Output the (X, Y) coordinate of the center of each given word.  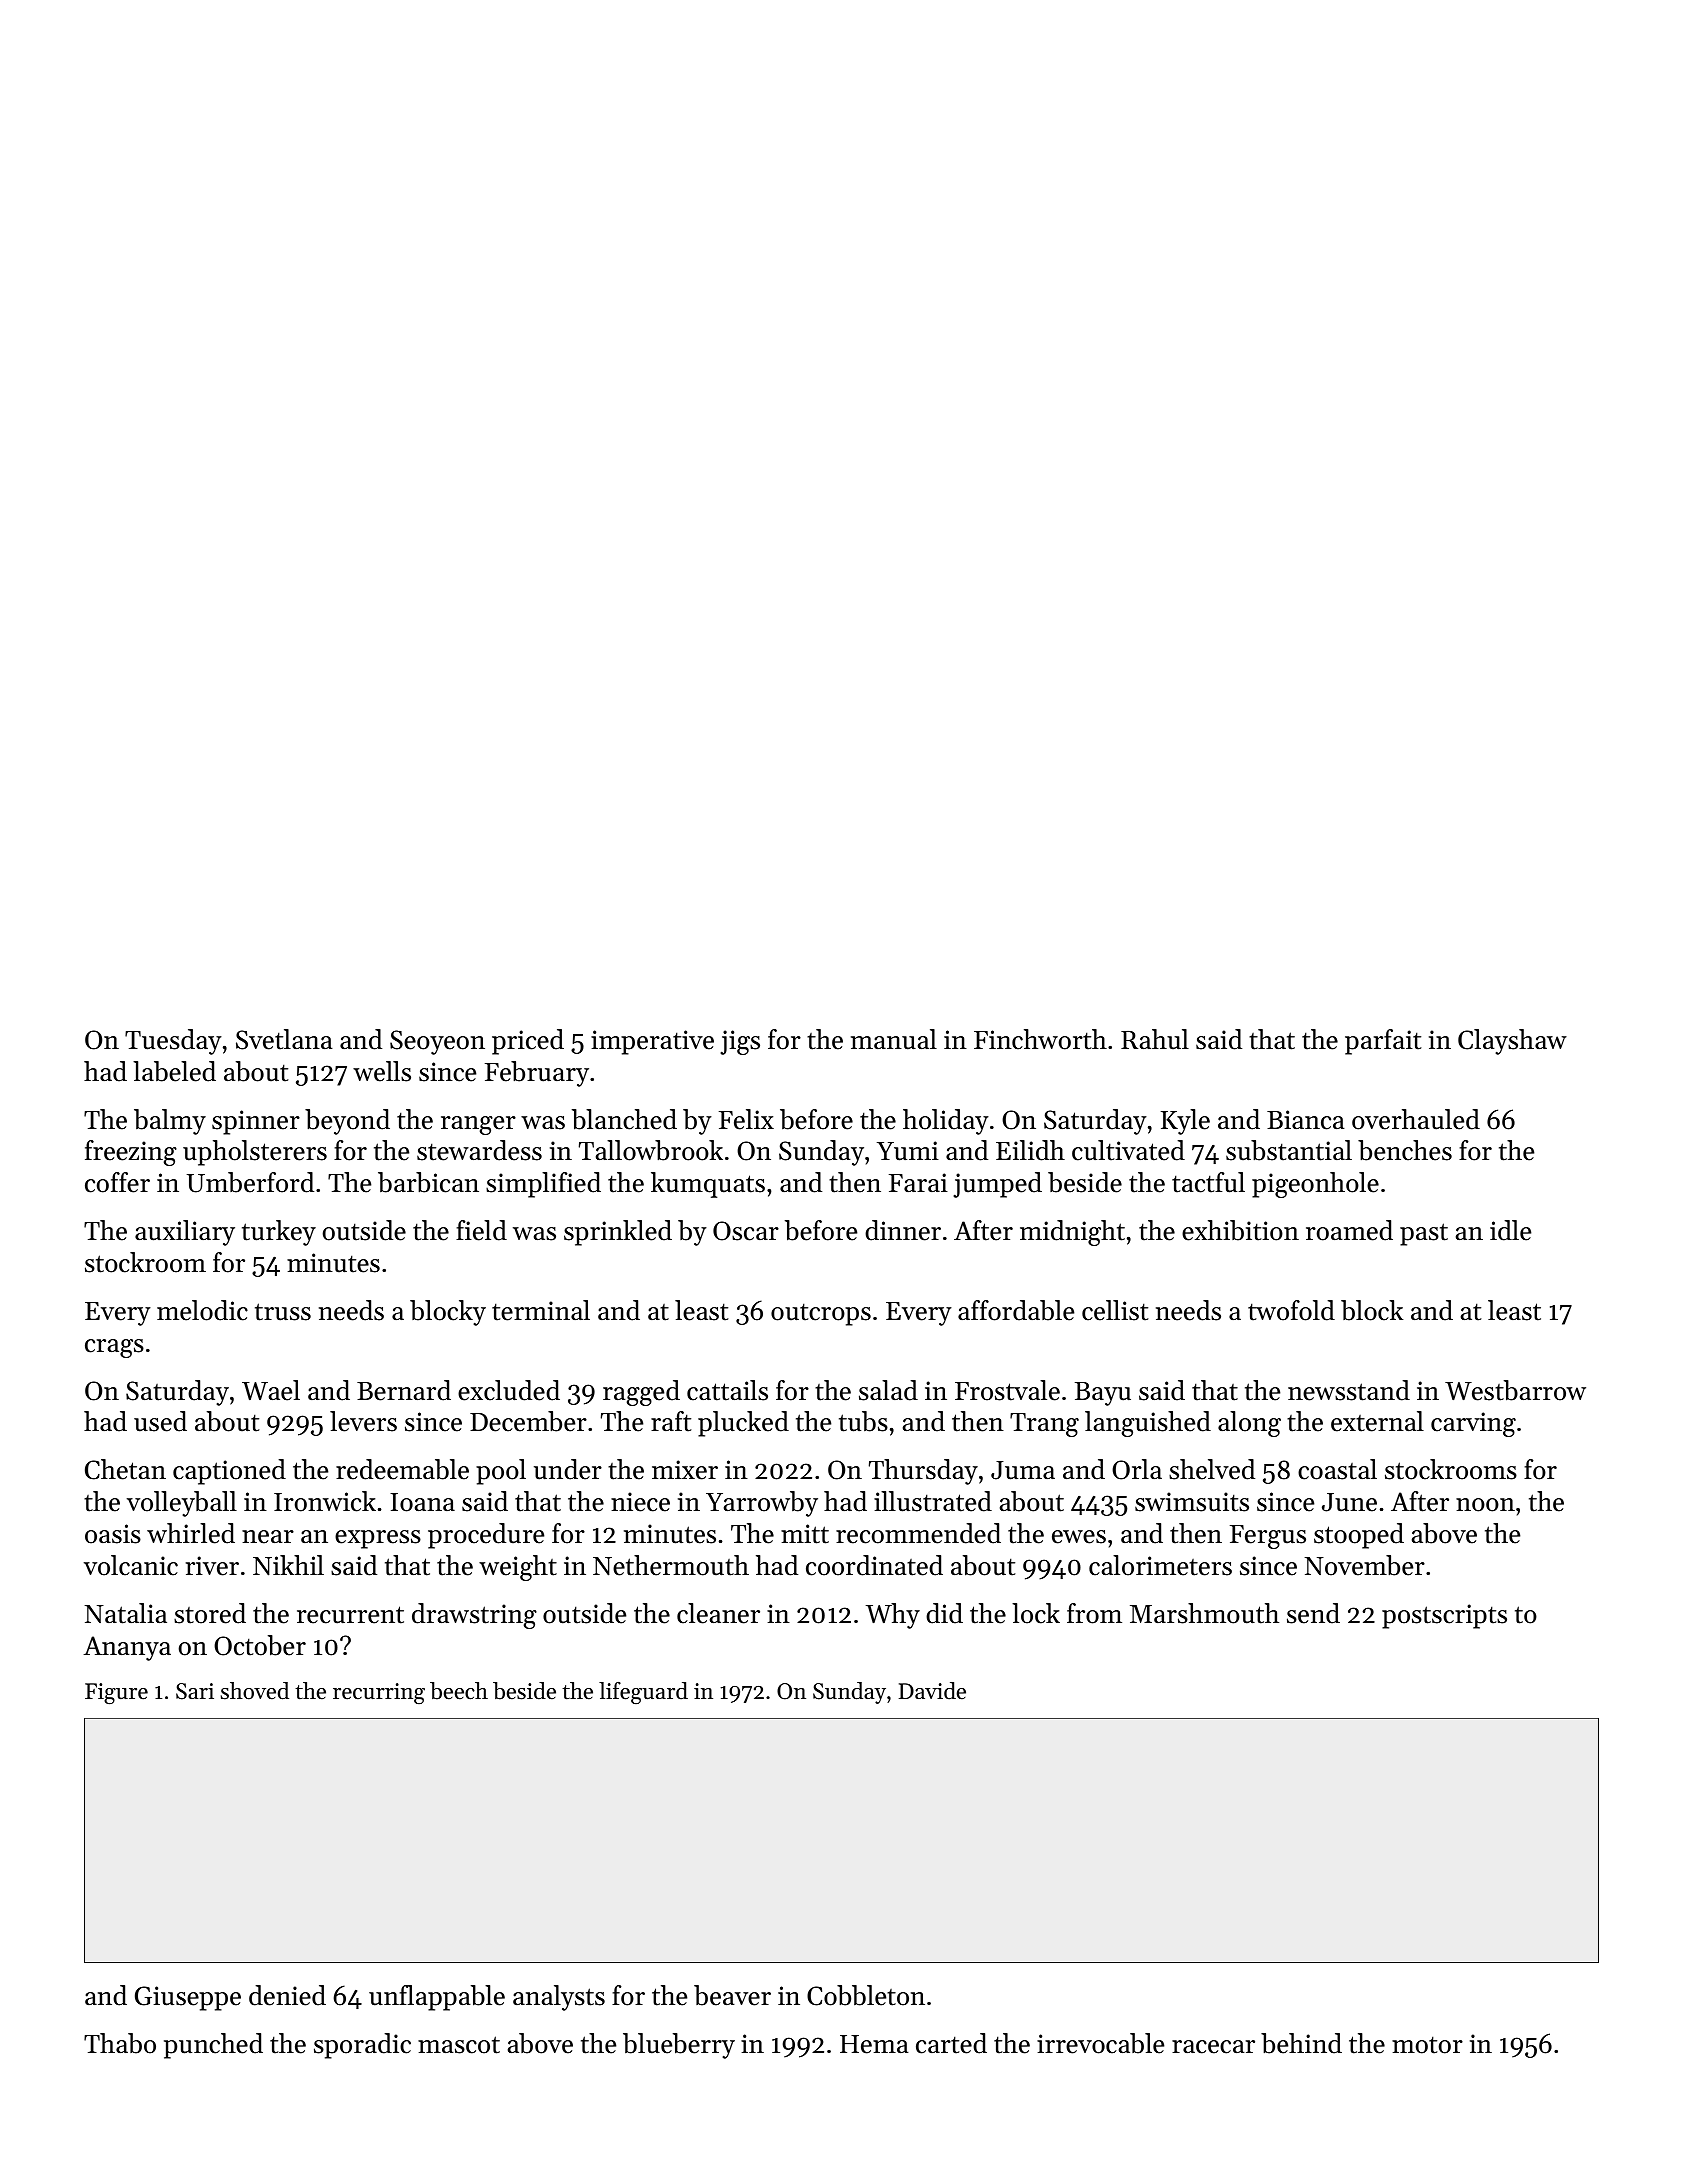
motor (1427, 2045)
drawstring (474, 1616)
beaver (732, 1995)
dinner (903, 1230)
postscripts (1444, 1616)
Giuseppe (188, 1998)
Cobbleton (866, 1995)
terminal (541, 1310)
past (1424, 1234)
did (944, 1613)
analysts (559, 1998)
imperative (652, 1042)
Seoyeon (437, 1042)
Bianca (1306, 1120)
